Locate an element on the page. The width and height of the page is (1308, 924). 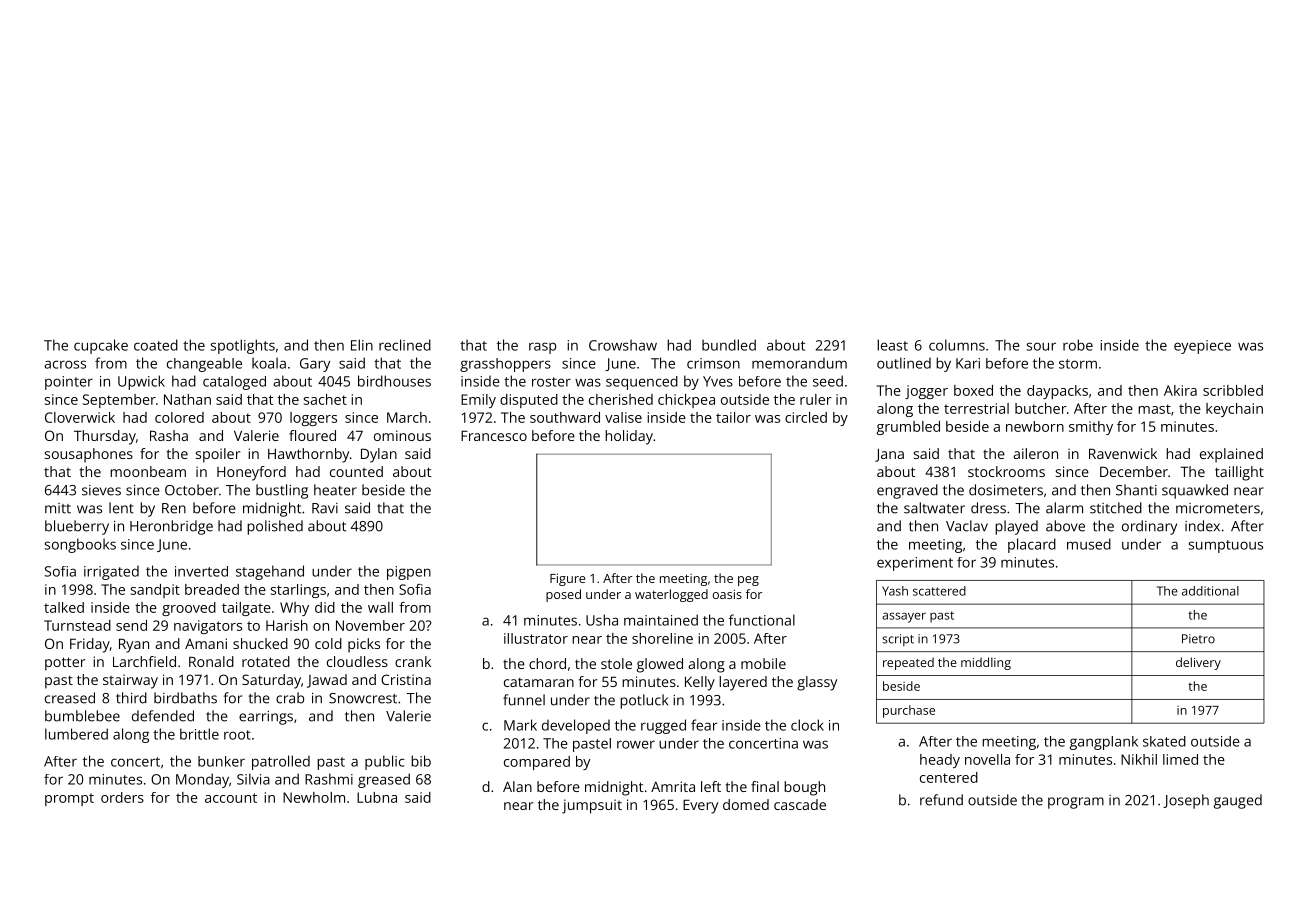
coated is located at coordinates (156, 345).
